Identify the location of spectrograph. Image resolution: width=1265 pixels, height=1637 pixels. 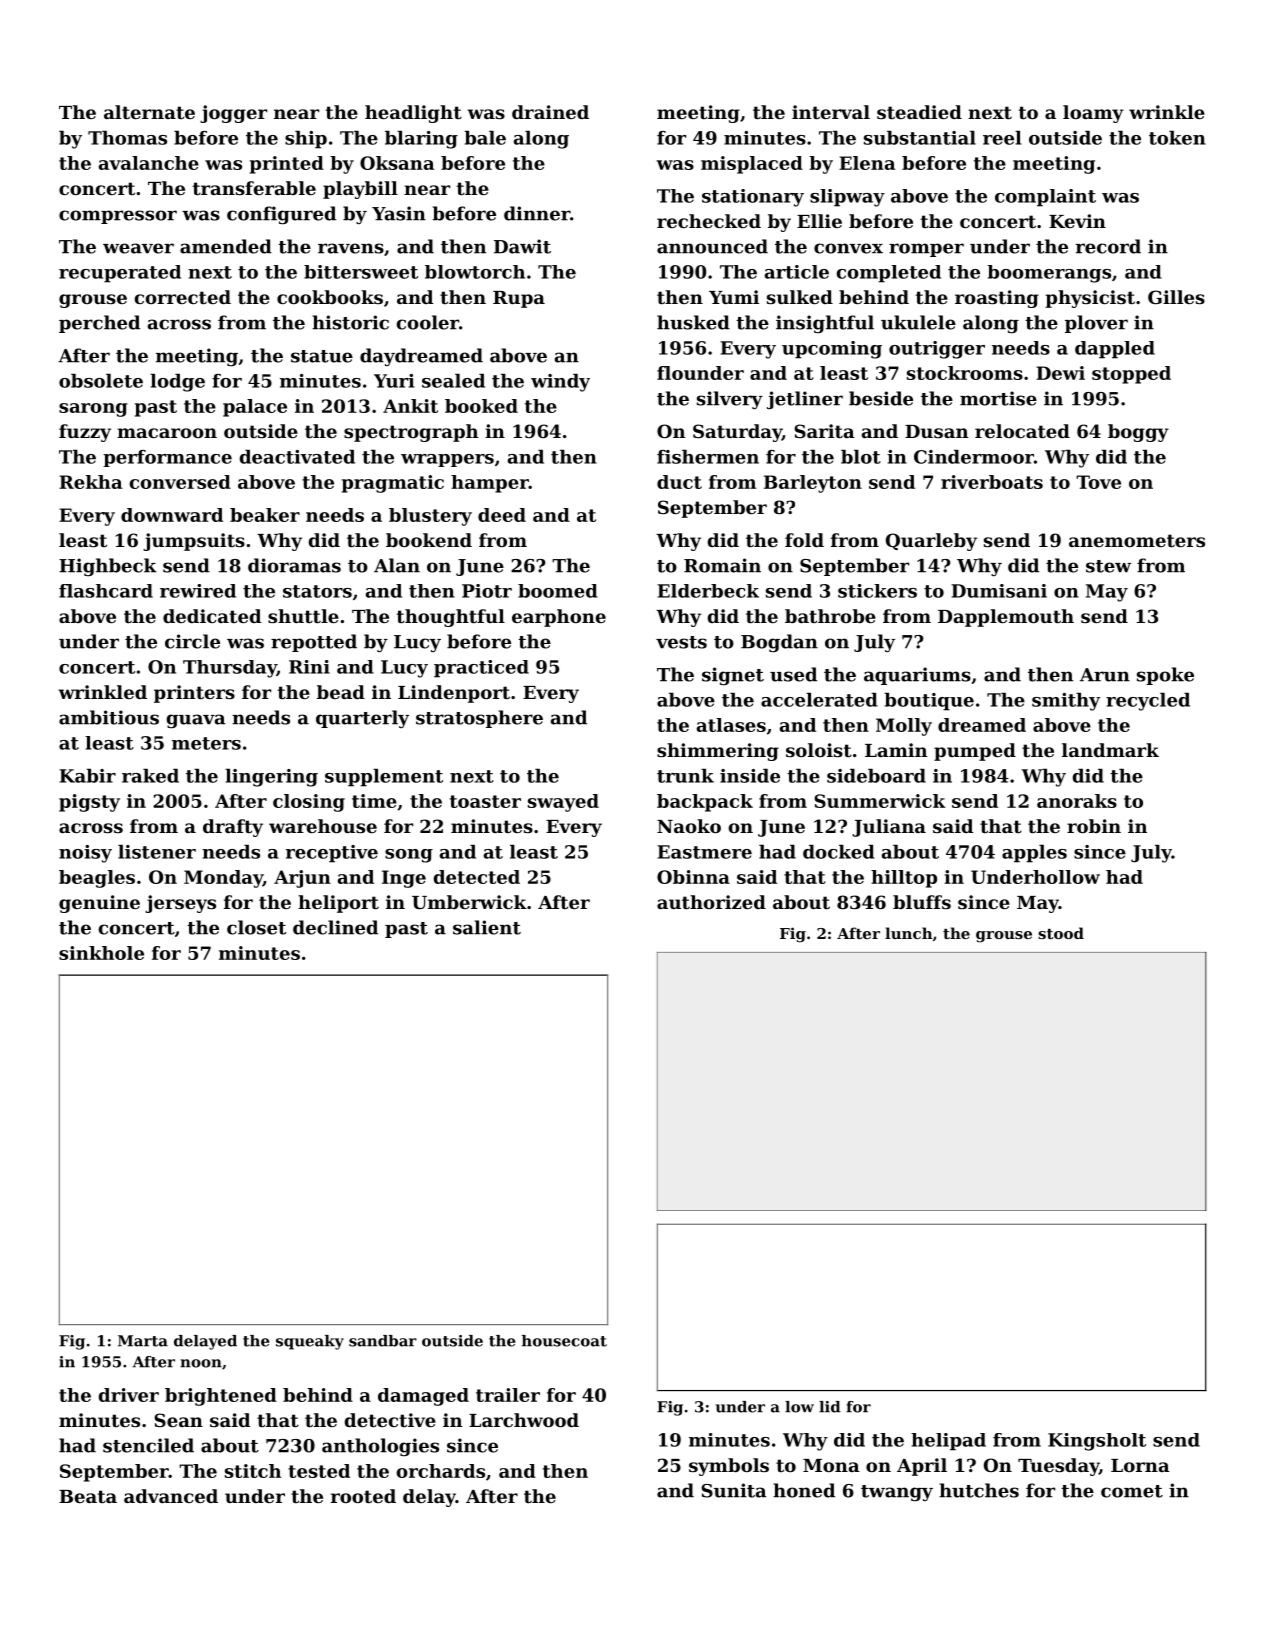
(411, 433).
